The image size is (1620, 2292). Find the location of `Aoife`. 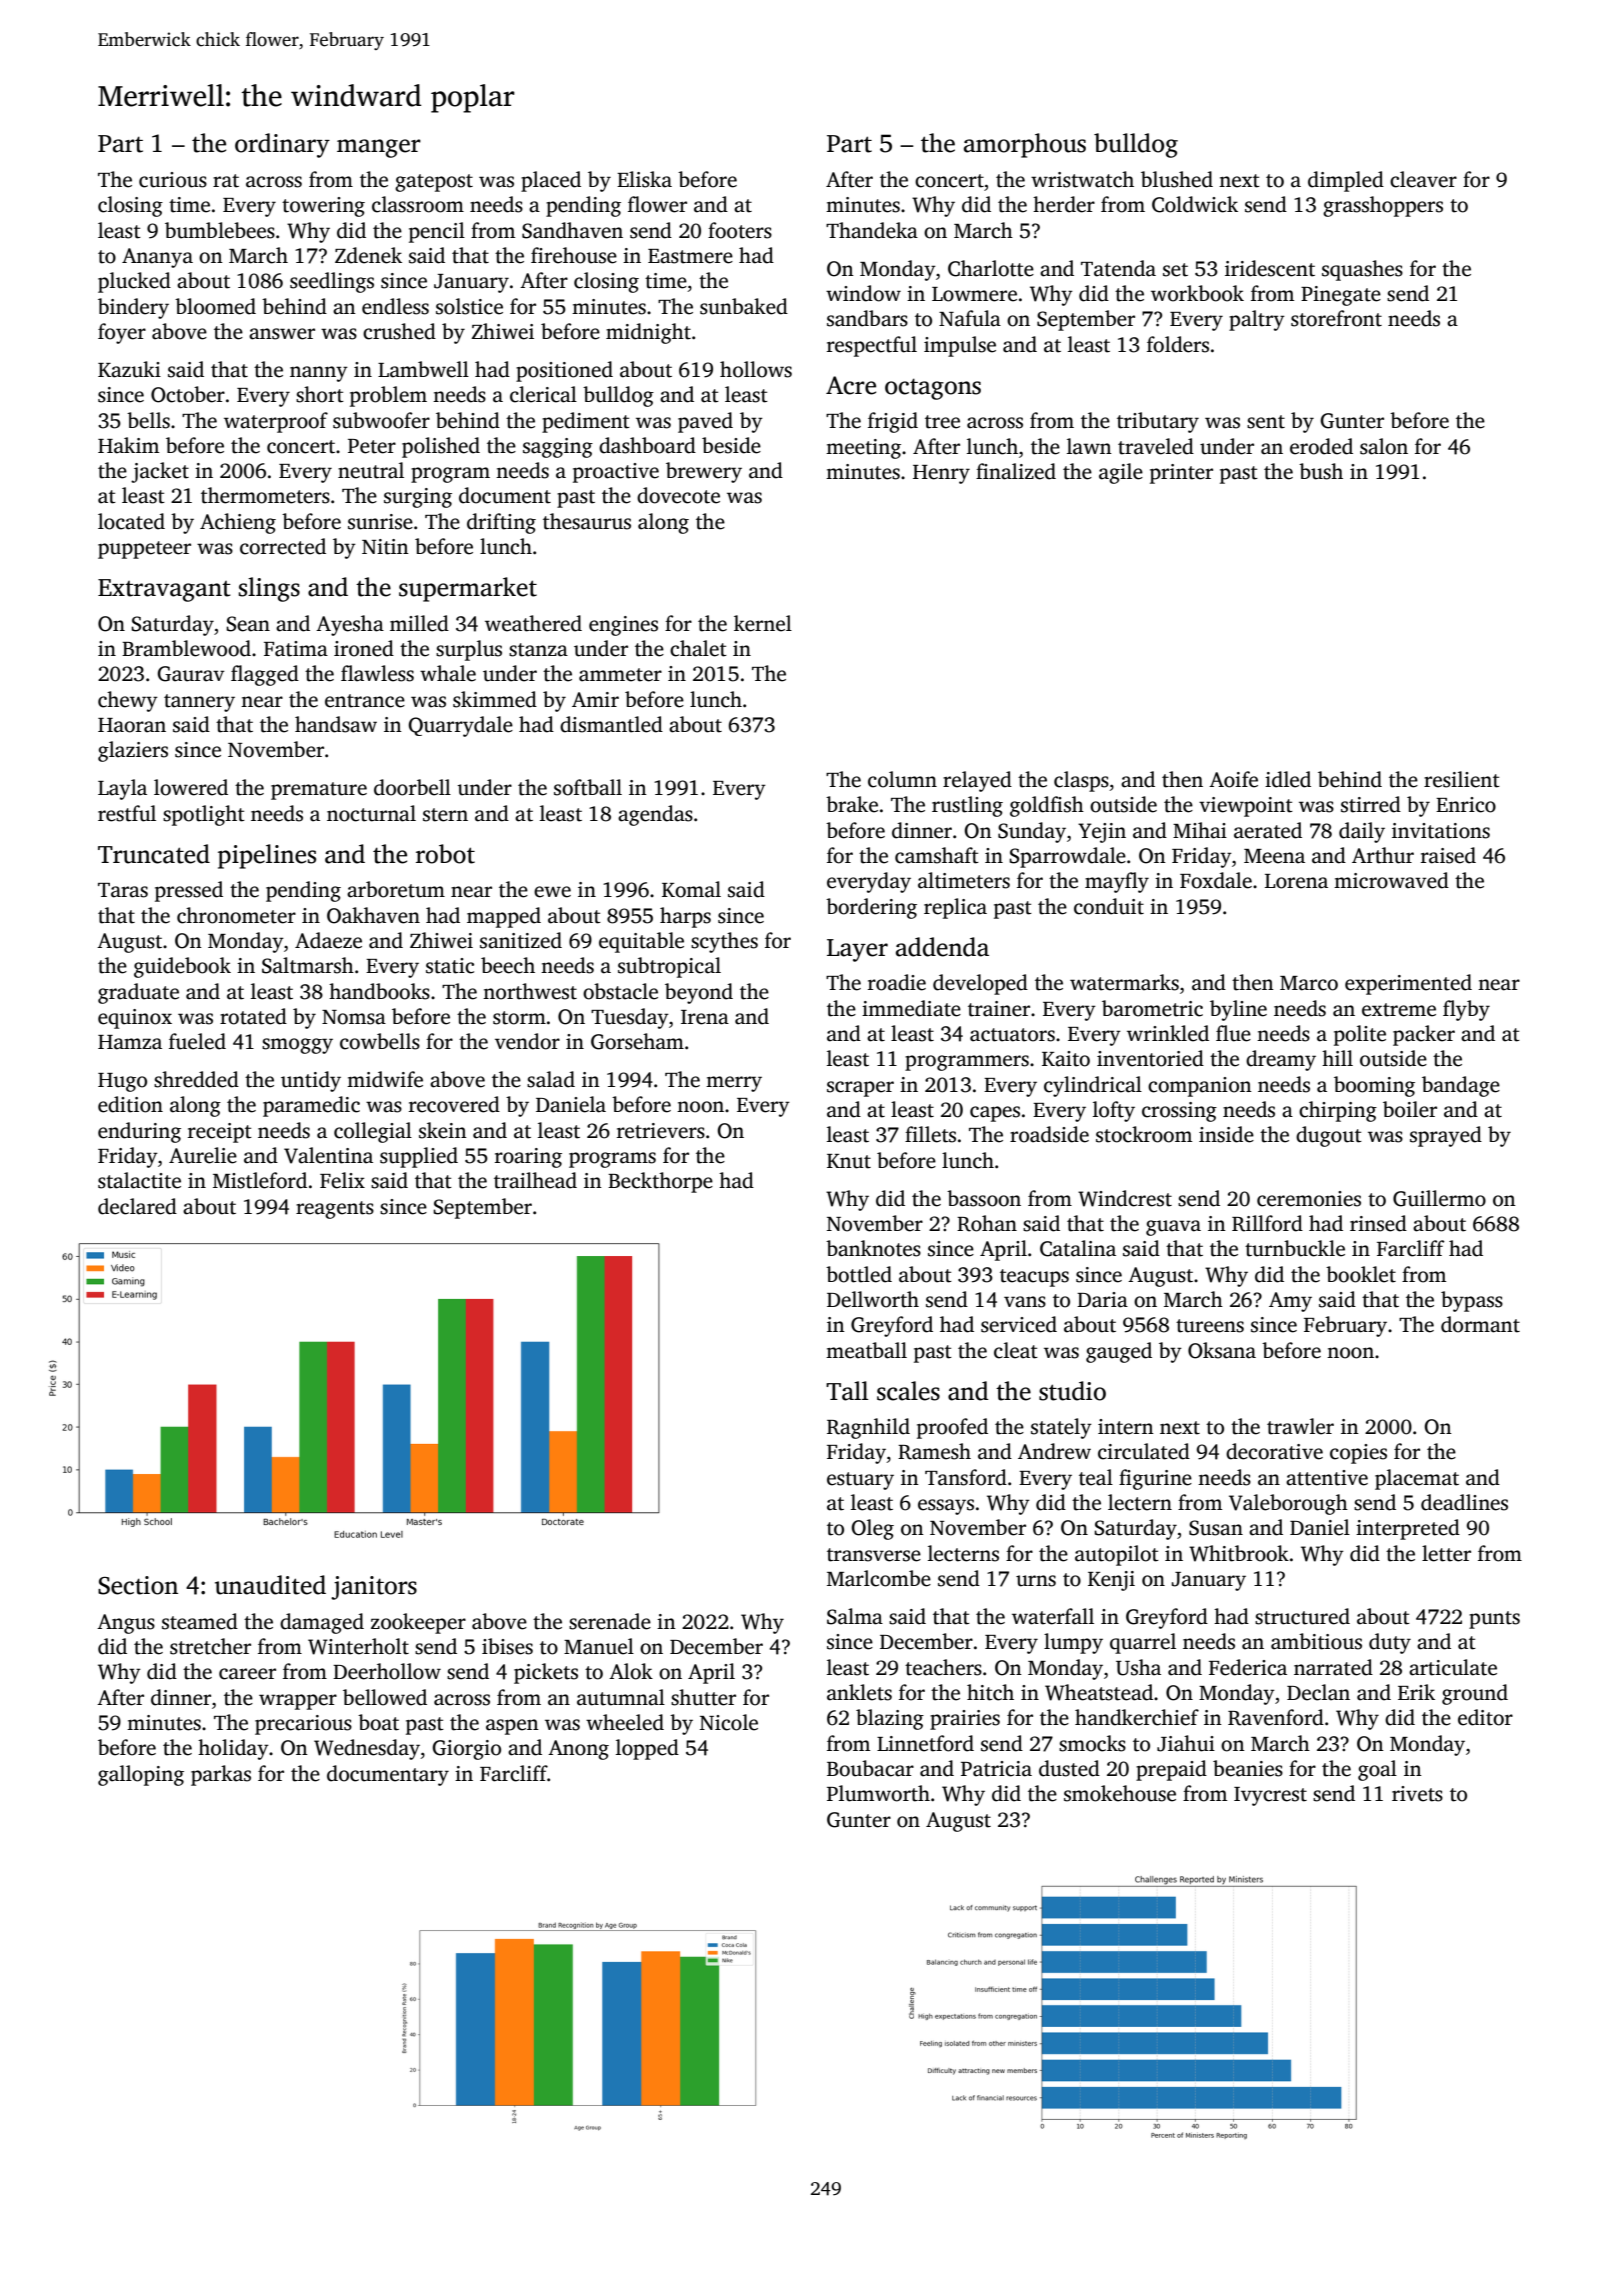

Aoife is located at coordinates (1233, 779).
